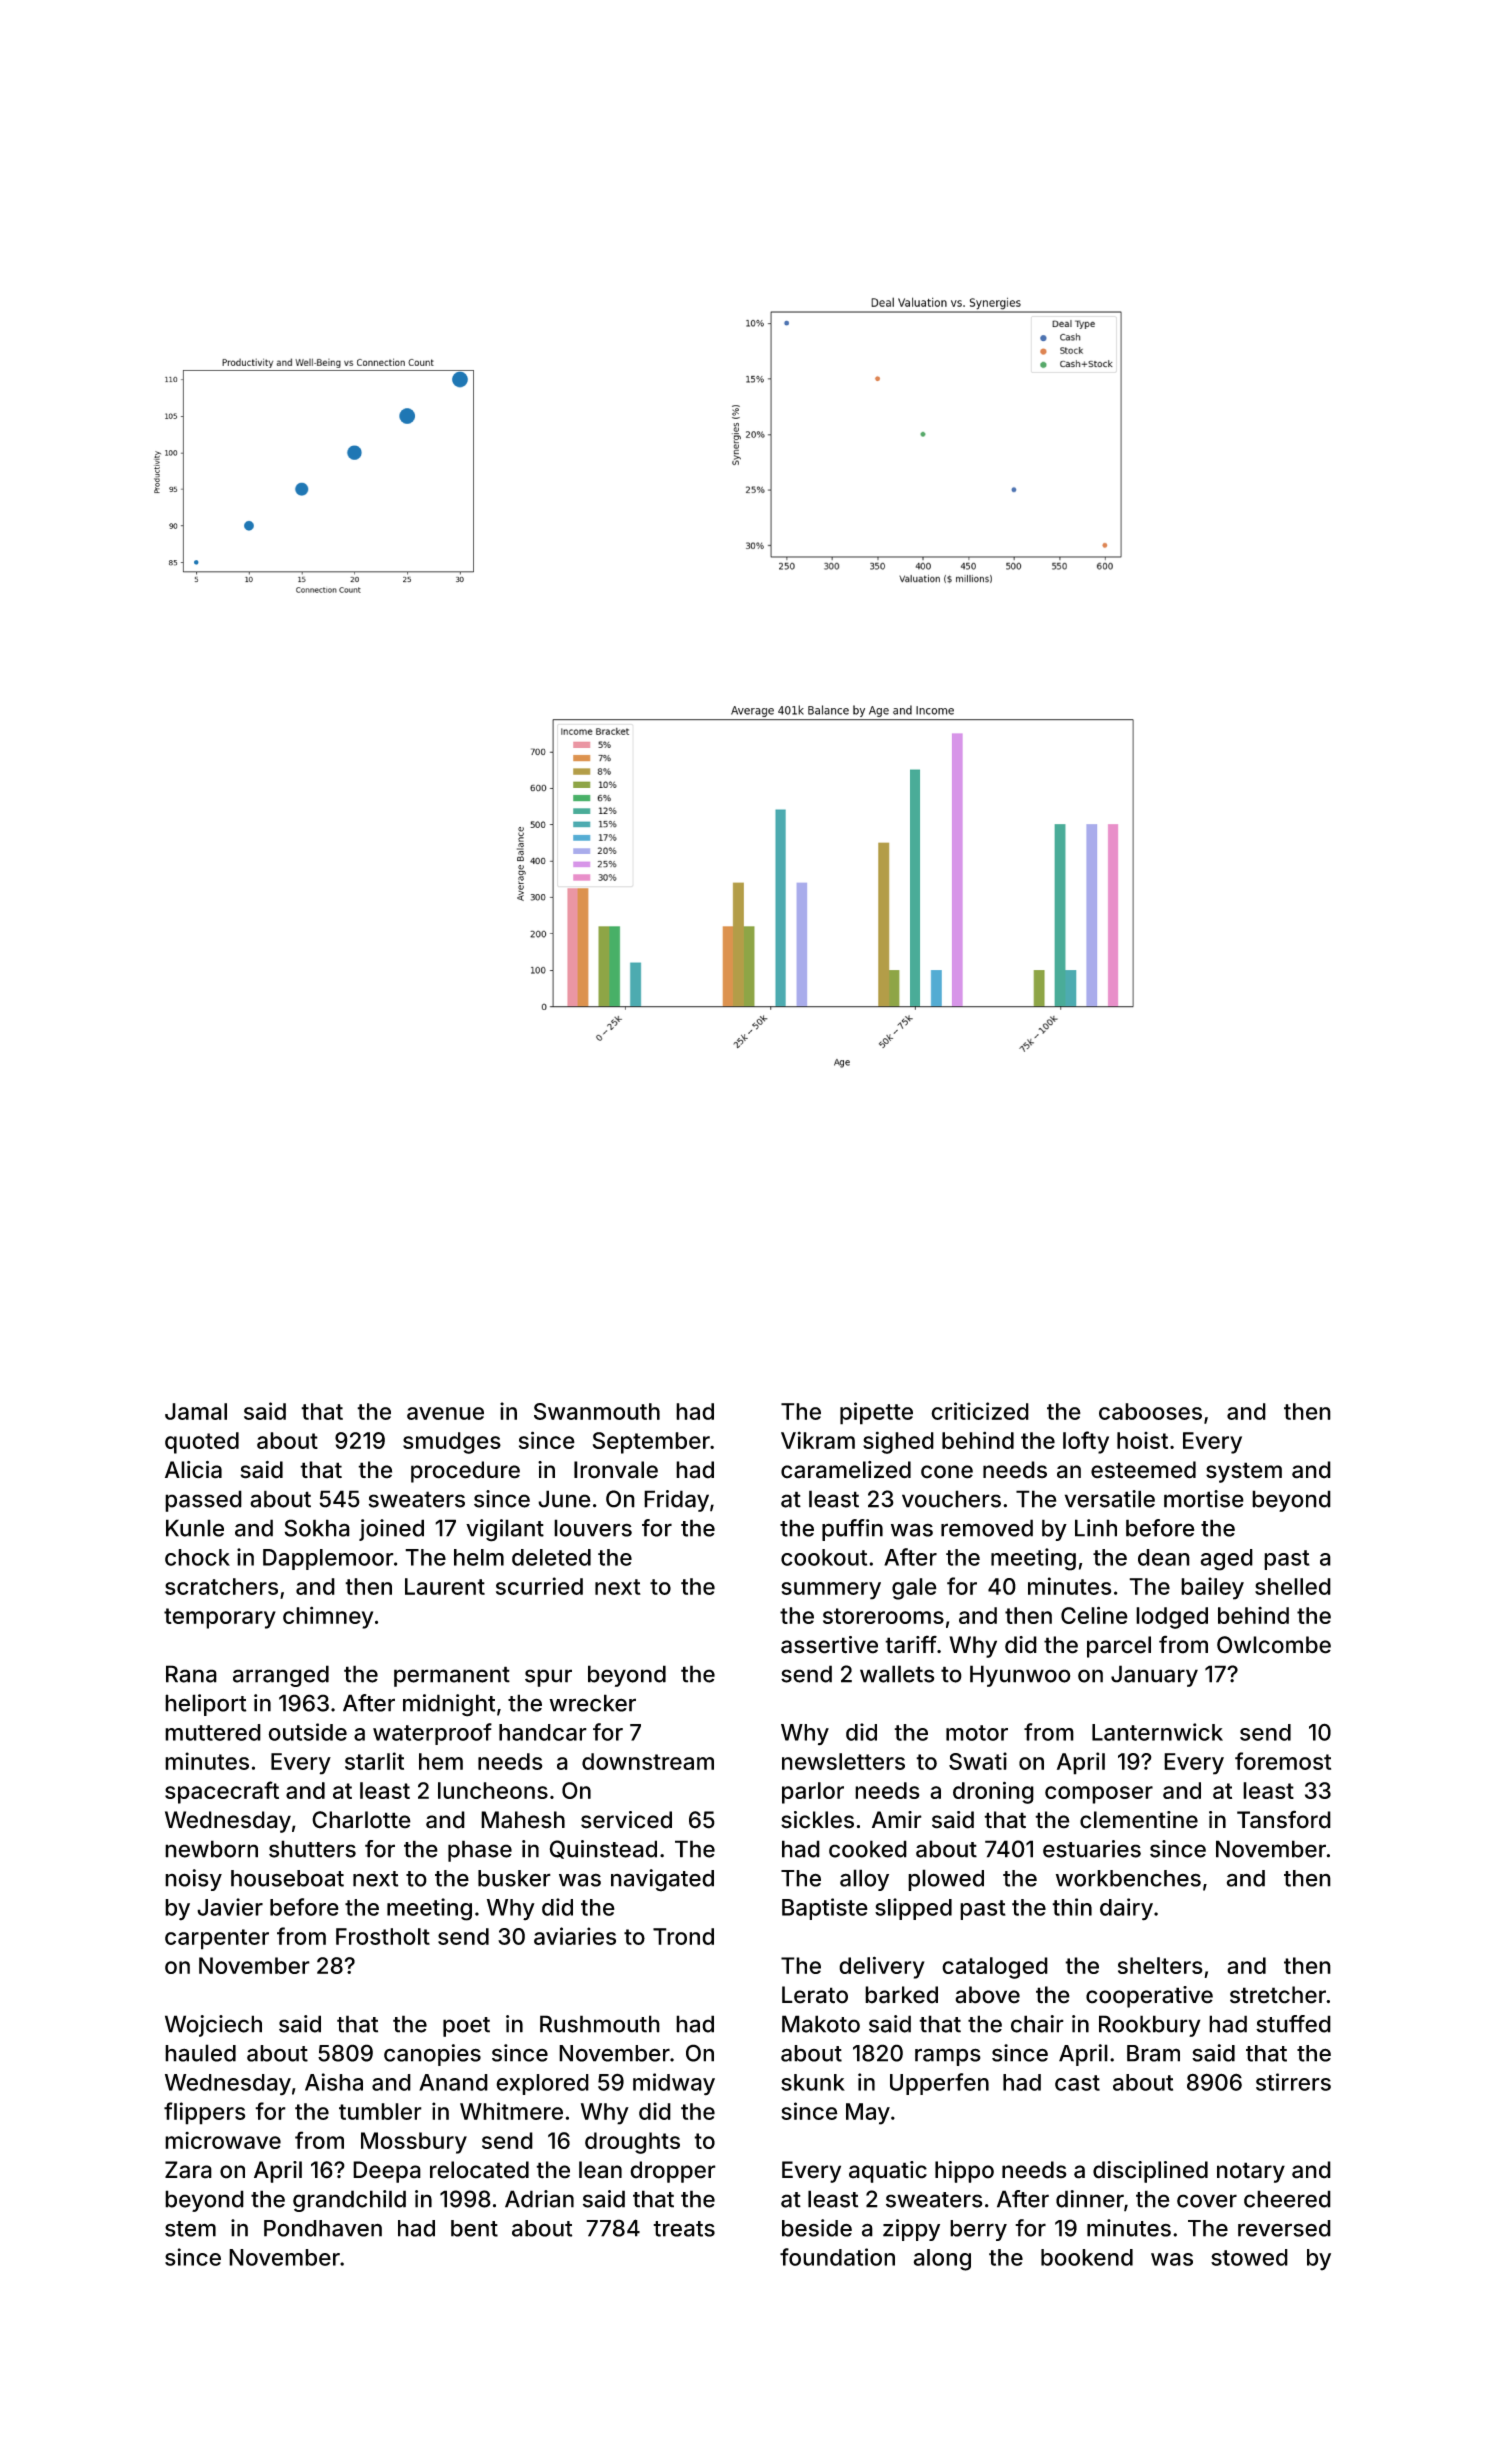  What do you see at coordinates (825, 1909) in the page?
I see `Baptiste` at bounding box center [825, 1909].
